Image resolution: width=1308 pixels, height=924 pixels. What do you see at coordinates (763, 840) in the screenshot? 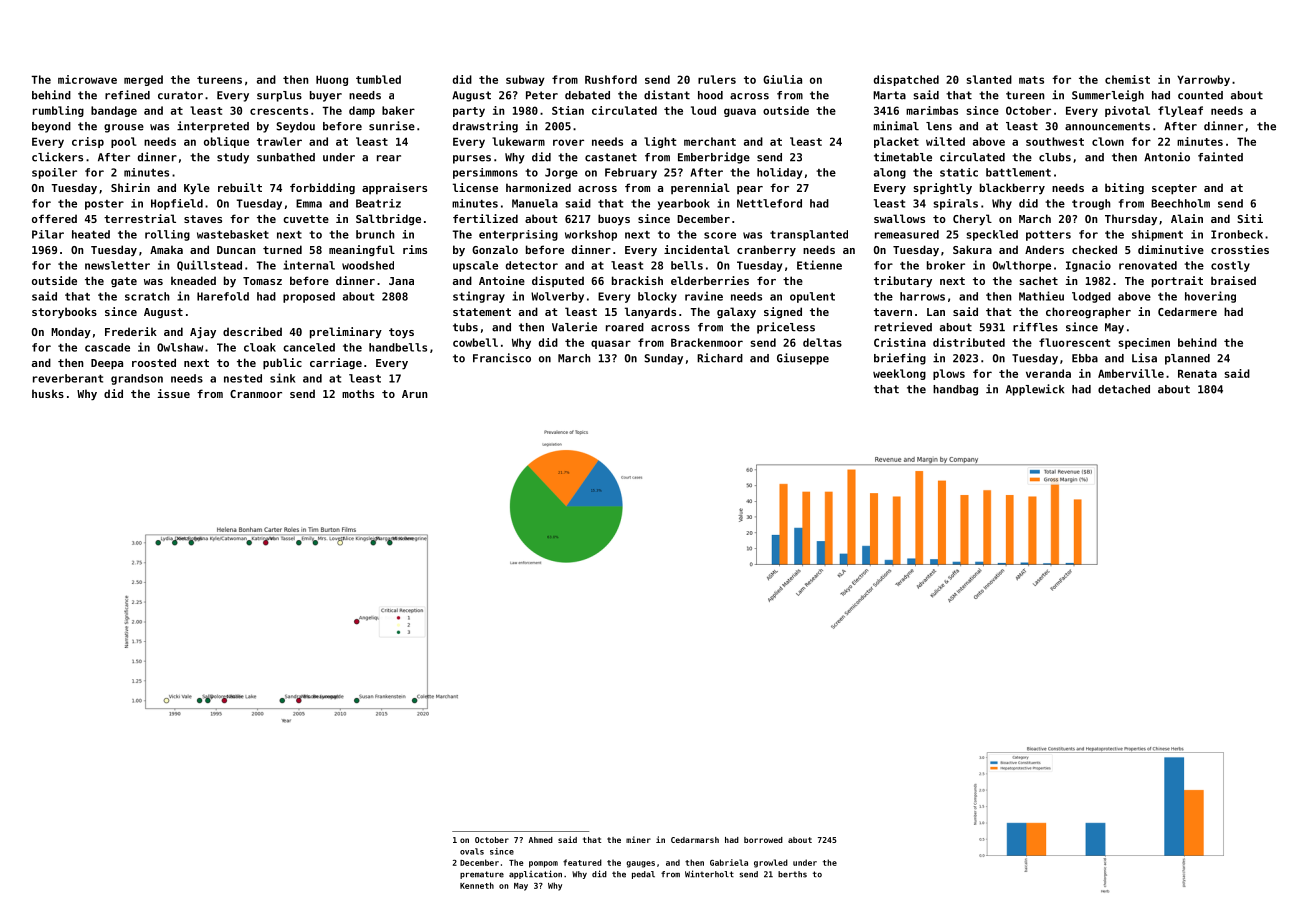
I see `borrowed` at bounding box center [763, 840].
